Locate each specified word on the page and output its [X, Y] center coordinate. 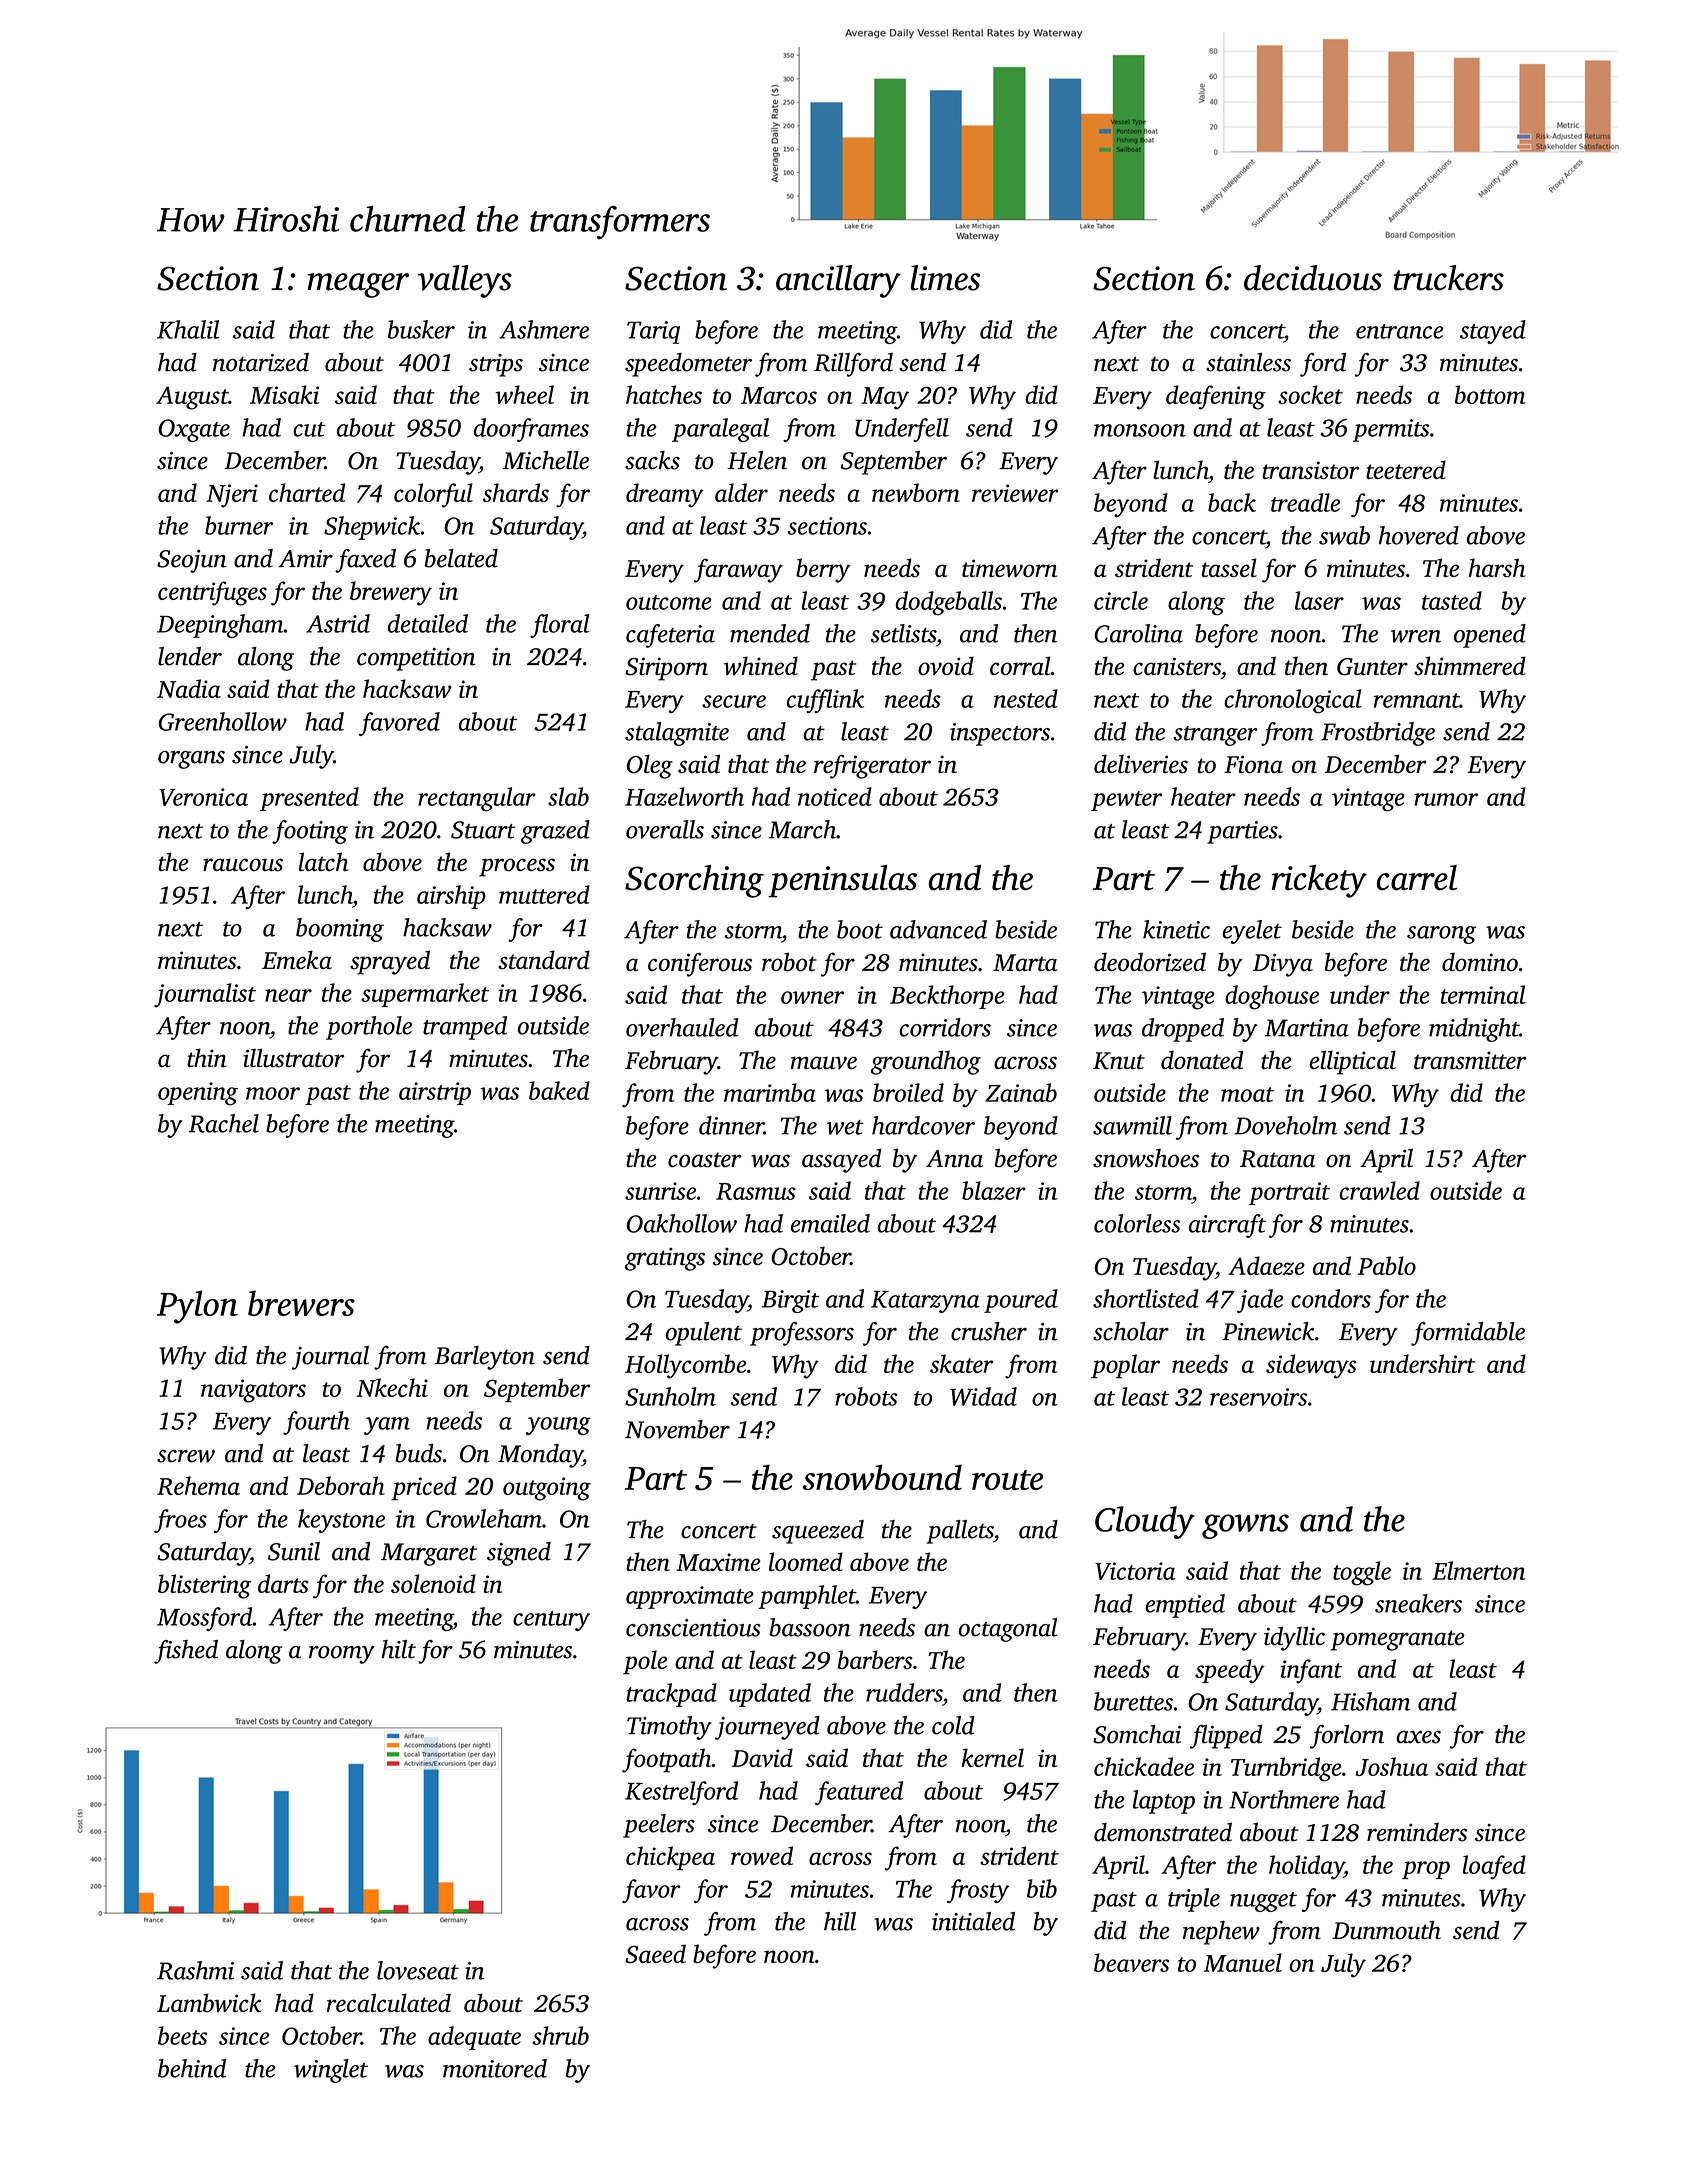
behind [192, 2068]
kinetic [1176, 929]
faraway [738, 570]
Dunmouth [1386, 1930]
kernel [993, 1757]
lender [190, 656]
